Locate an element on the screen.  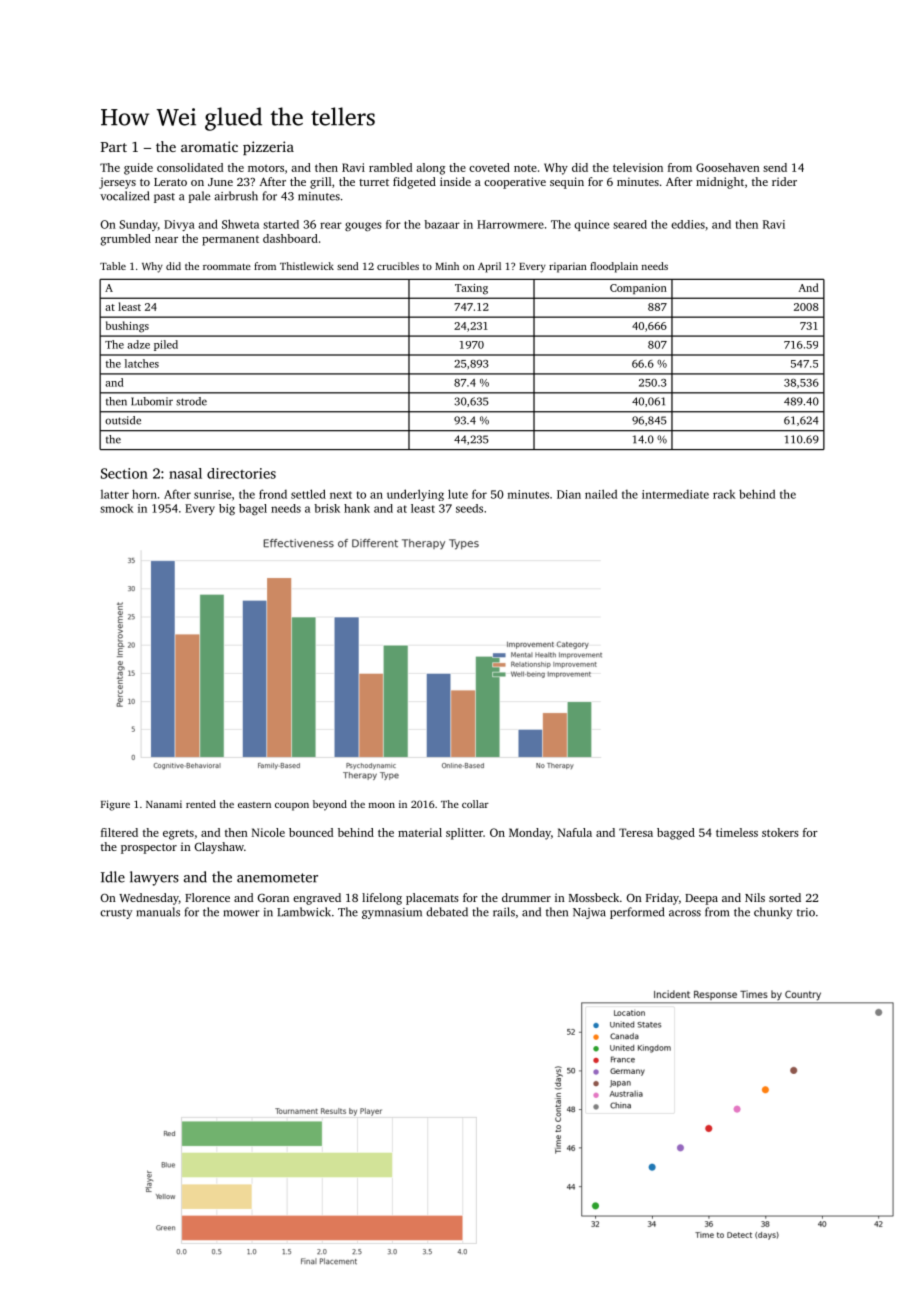
inside is located at coordinates (455, 181).
